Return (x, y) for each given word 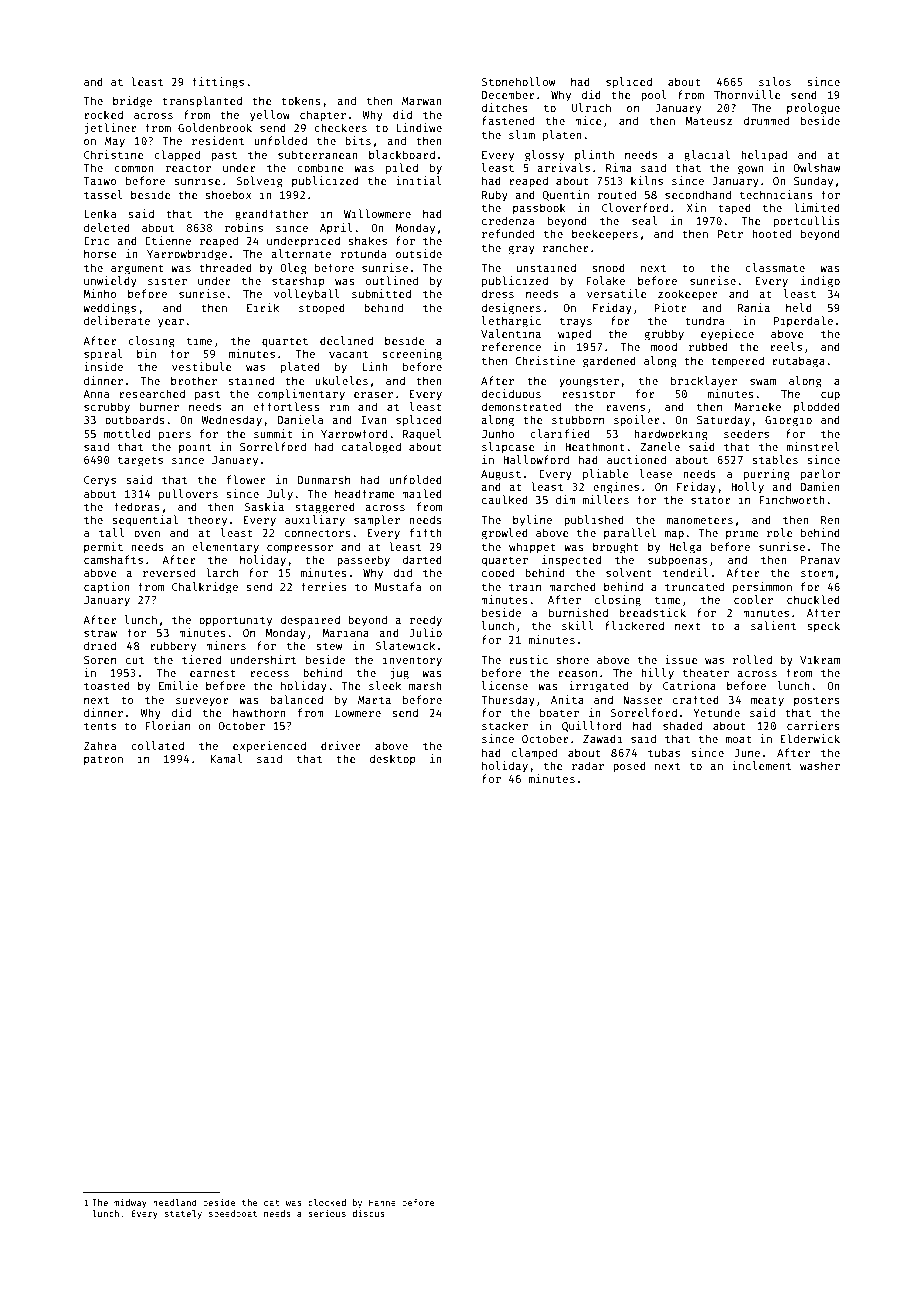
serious (327, 1213)
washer (820, 766)
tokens (301, 100)
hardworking (671, 435)
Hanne (382, 1202)
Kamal (226, 758)
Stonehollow (518, 81)
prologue (813, 109)
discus (368, 1213)
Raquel (422, 434)
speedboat (233, 1214)
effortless (286, 406)
